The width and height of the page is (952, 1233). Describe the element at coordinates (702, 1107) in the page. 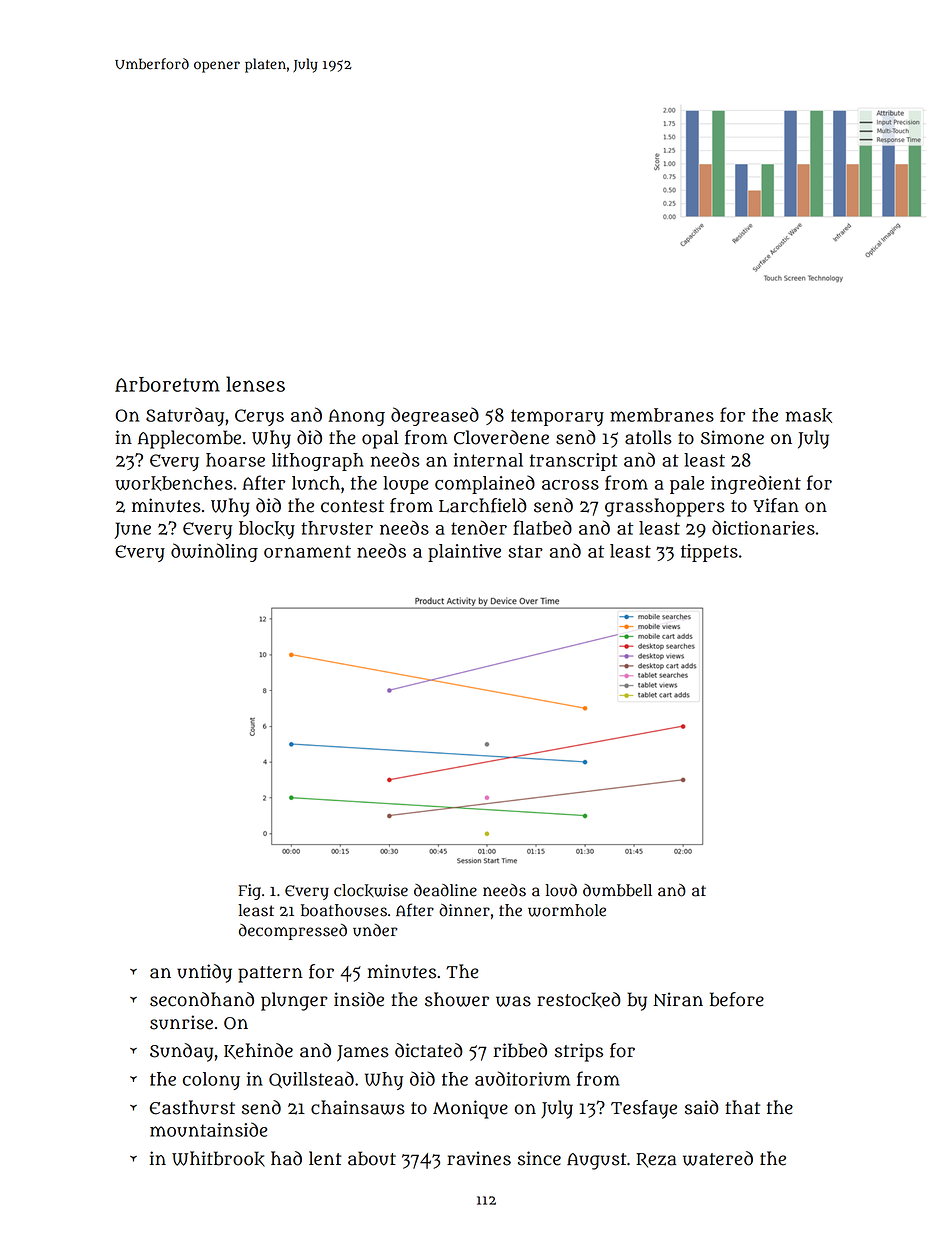

I see `said` at that location.
